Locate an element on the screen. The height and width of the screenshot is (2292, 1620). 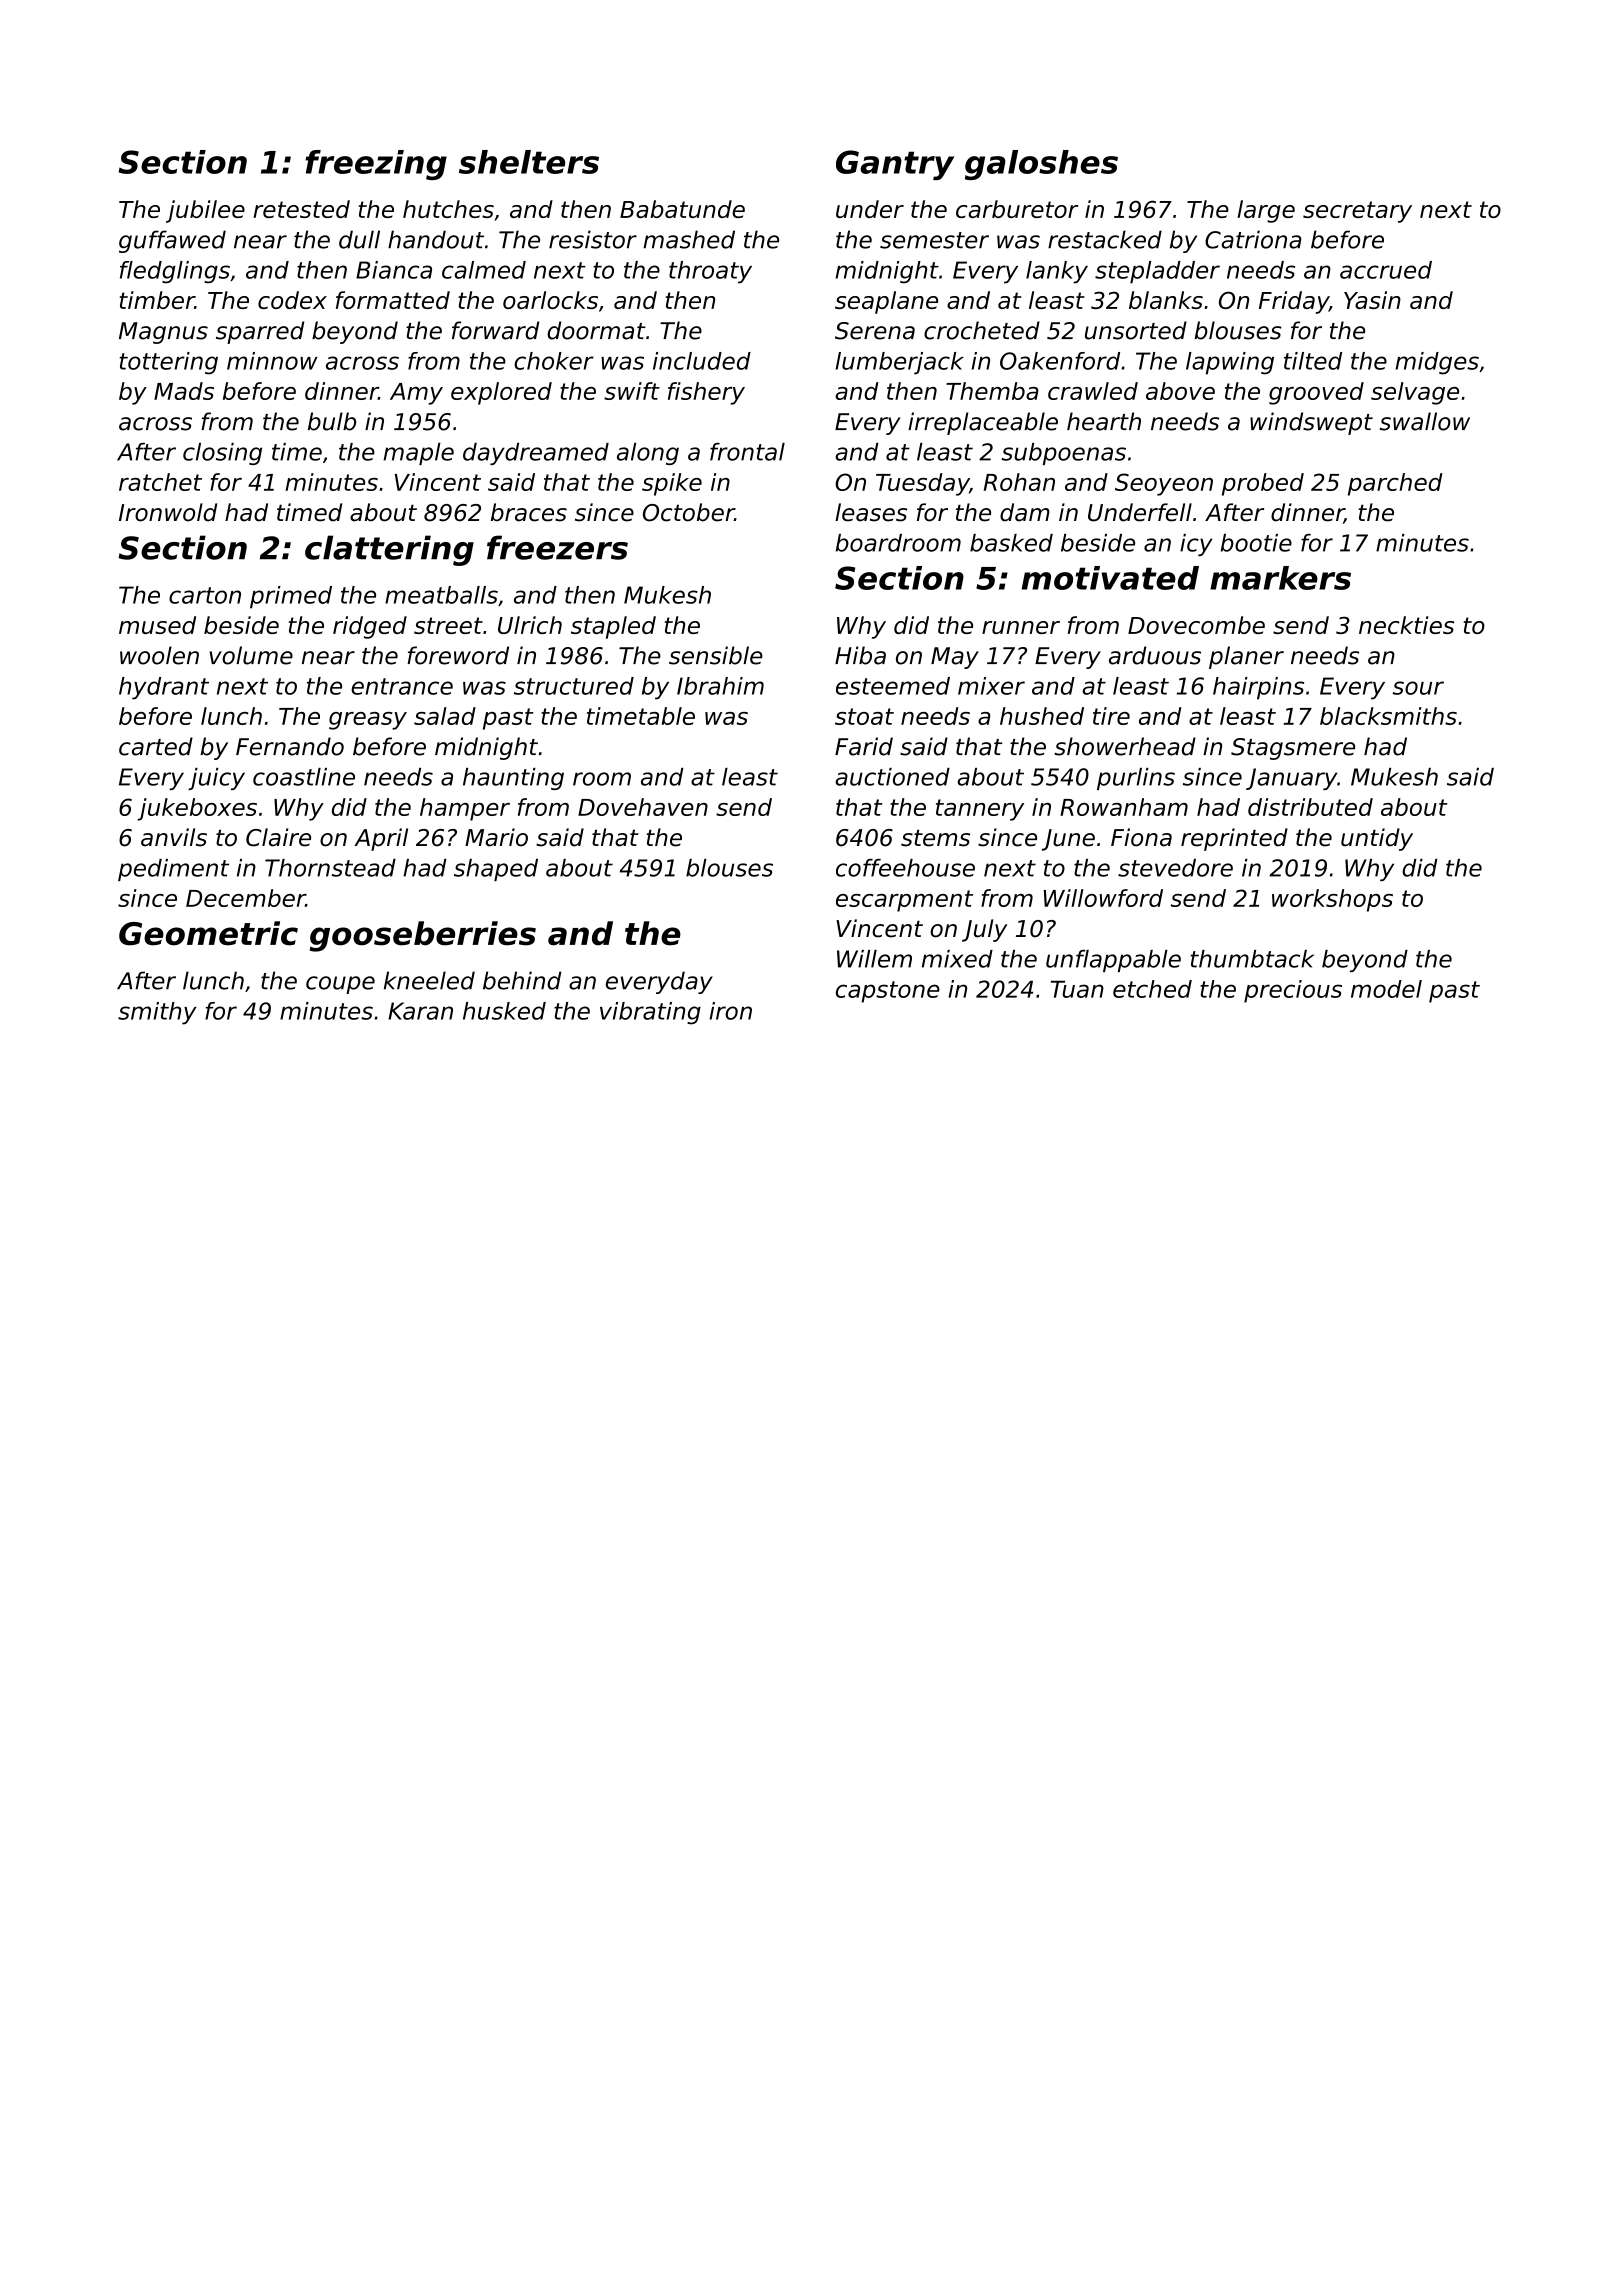
lapwing is located at coordinates (1230, 363).
